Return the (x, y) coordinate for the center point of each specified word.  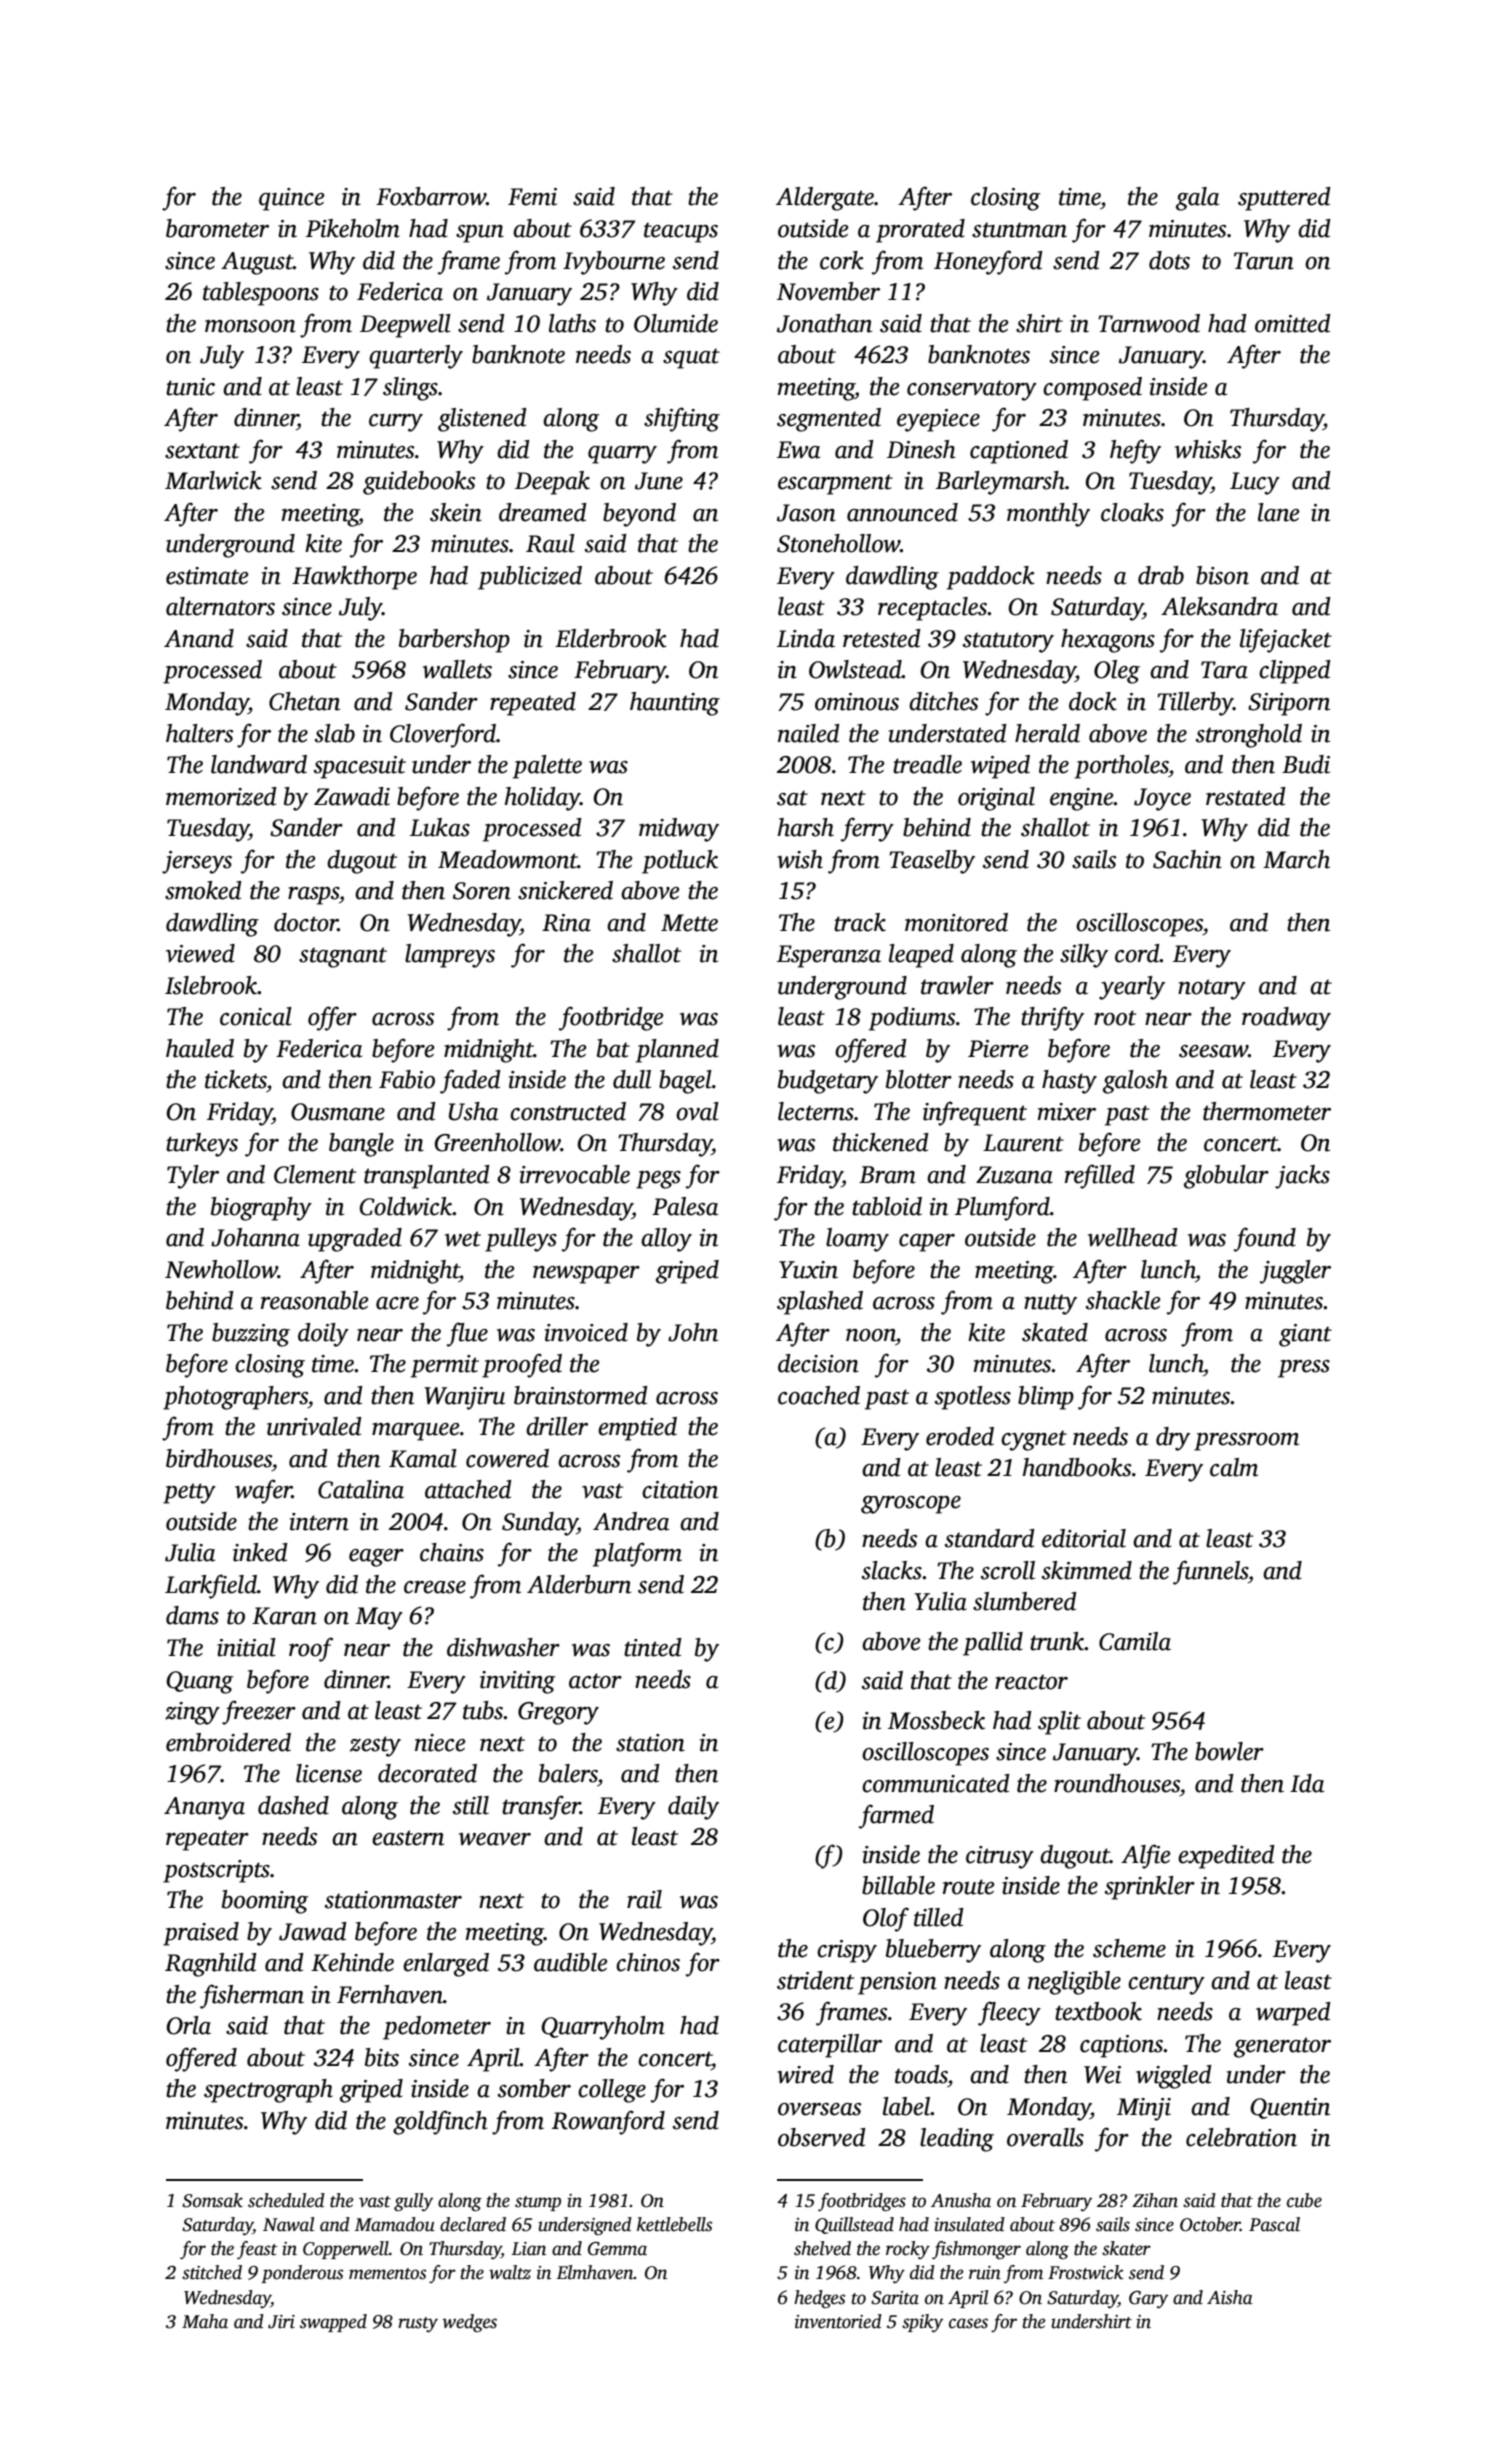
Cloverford (443, 735)
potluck (680, 862)
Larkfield (211, 1586)
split (1059, 1723)
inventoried (838, 2321)
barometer (217, 228)
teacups (681, 232)
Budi (1306, 764)
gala (1197, 199)
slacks (892, 1570)
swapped (333, 2323)
